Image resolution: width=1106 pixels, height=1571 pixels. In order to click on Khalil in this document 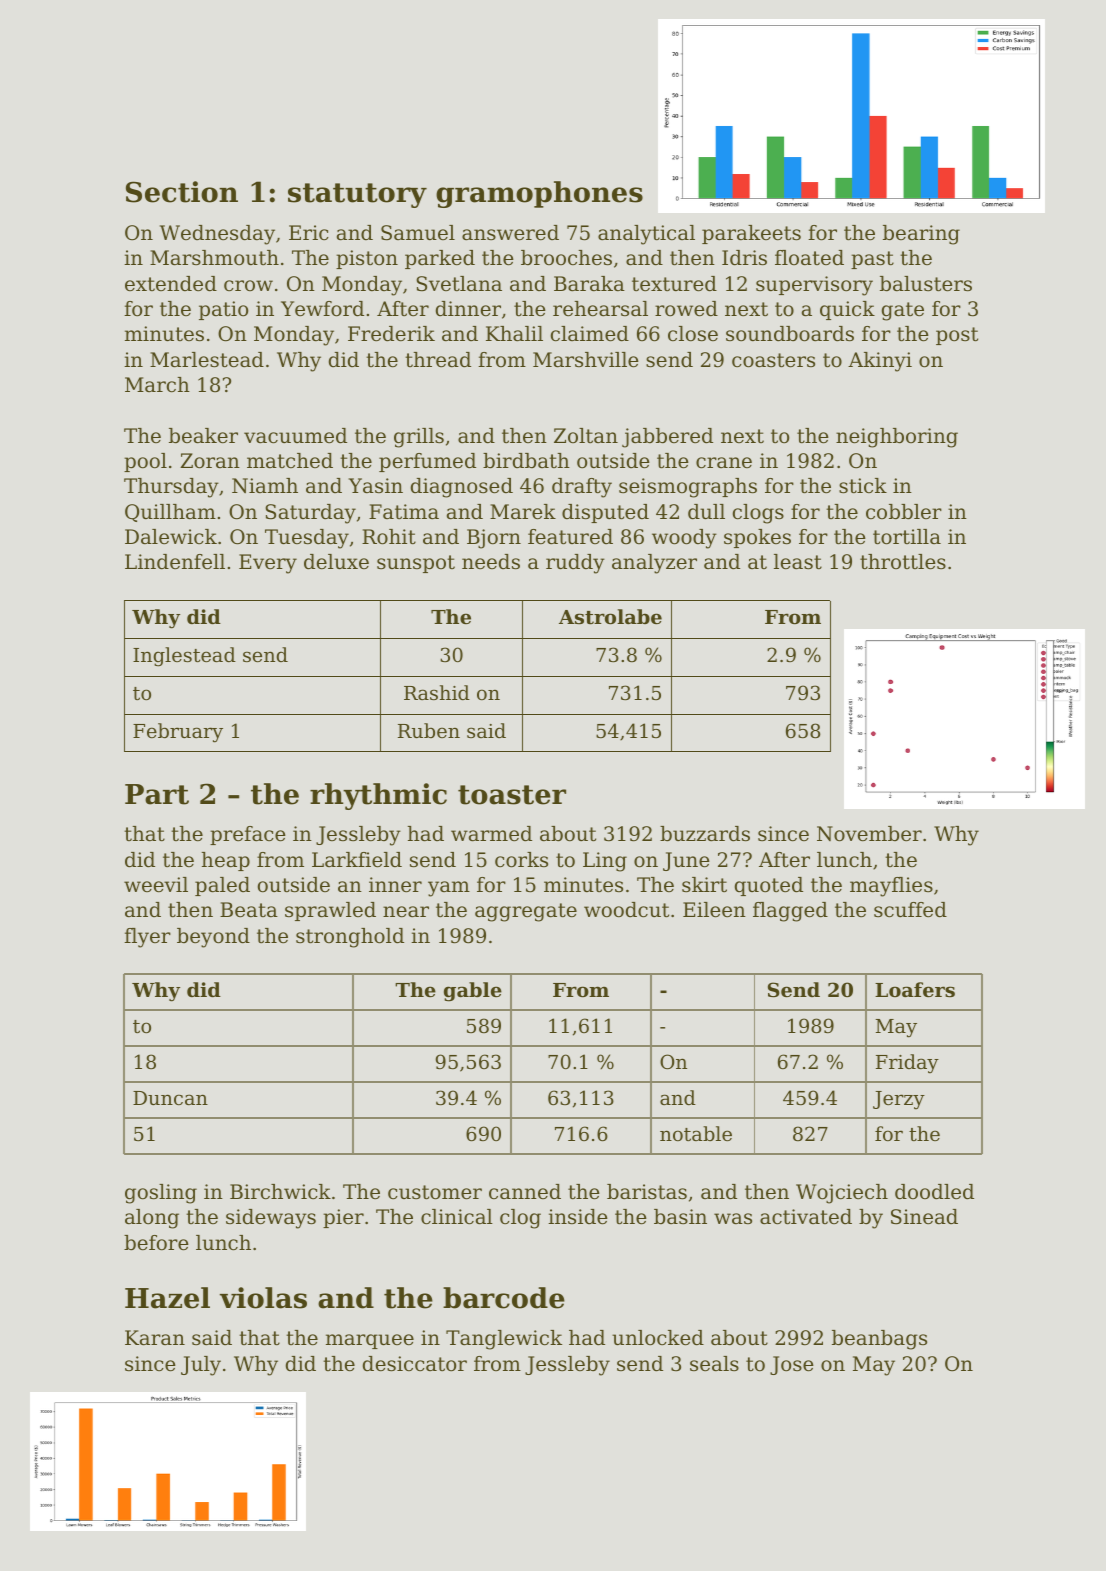, I will do `click(514, 334)`.
